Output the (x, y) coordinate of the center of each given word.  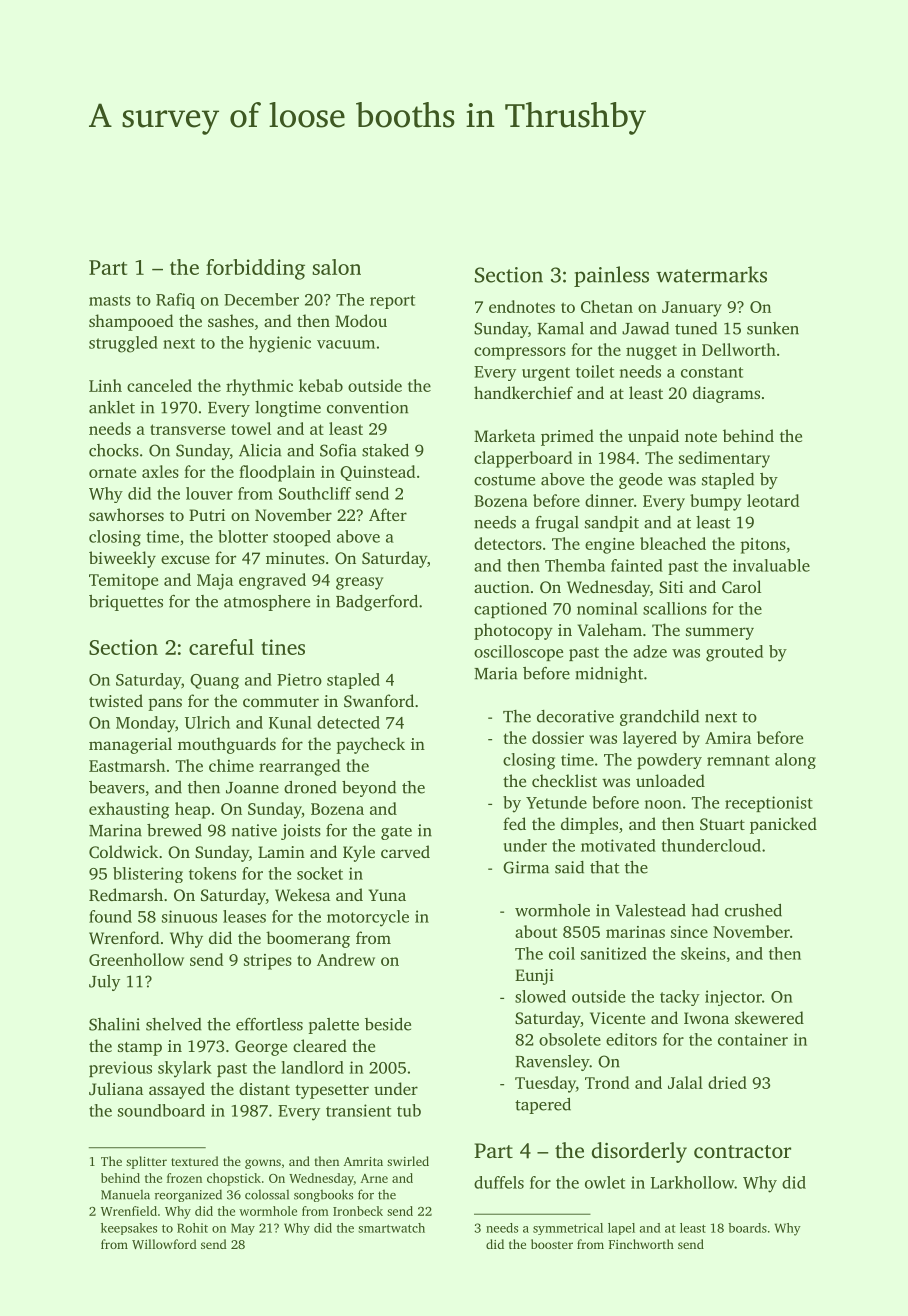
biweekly (122, 559)
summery (720, 633)
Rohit (192, 1228)
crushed (753, 910)
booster (552, 1244)
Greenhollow (136, 959)
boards (747, 1228)
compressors (520, 353)
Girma (526, 867)
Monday (145, 724)
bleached (673, 543)
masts (110, 300)
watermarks (711, 274)
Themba (575, 565)
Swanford (379, 700)
